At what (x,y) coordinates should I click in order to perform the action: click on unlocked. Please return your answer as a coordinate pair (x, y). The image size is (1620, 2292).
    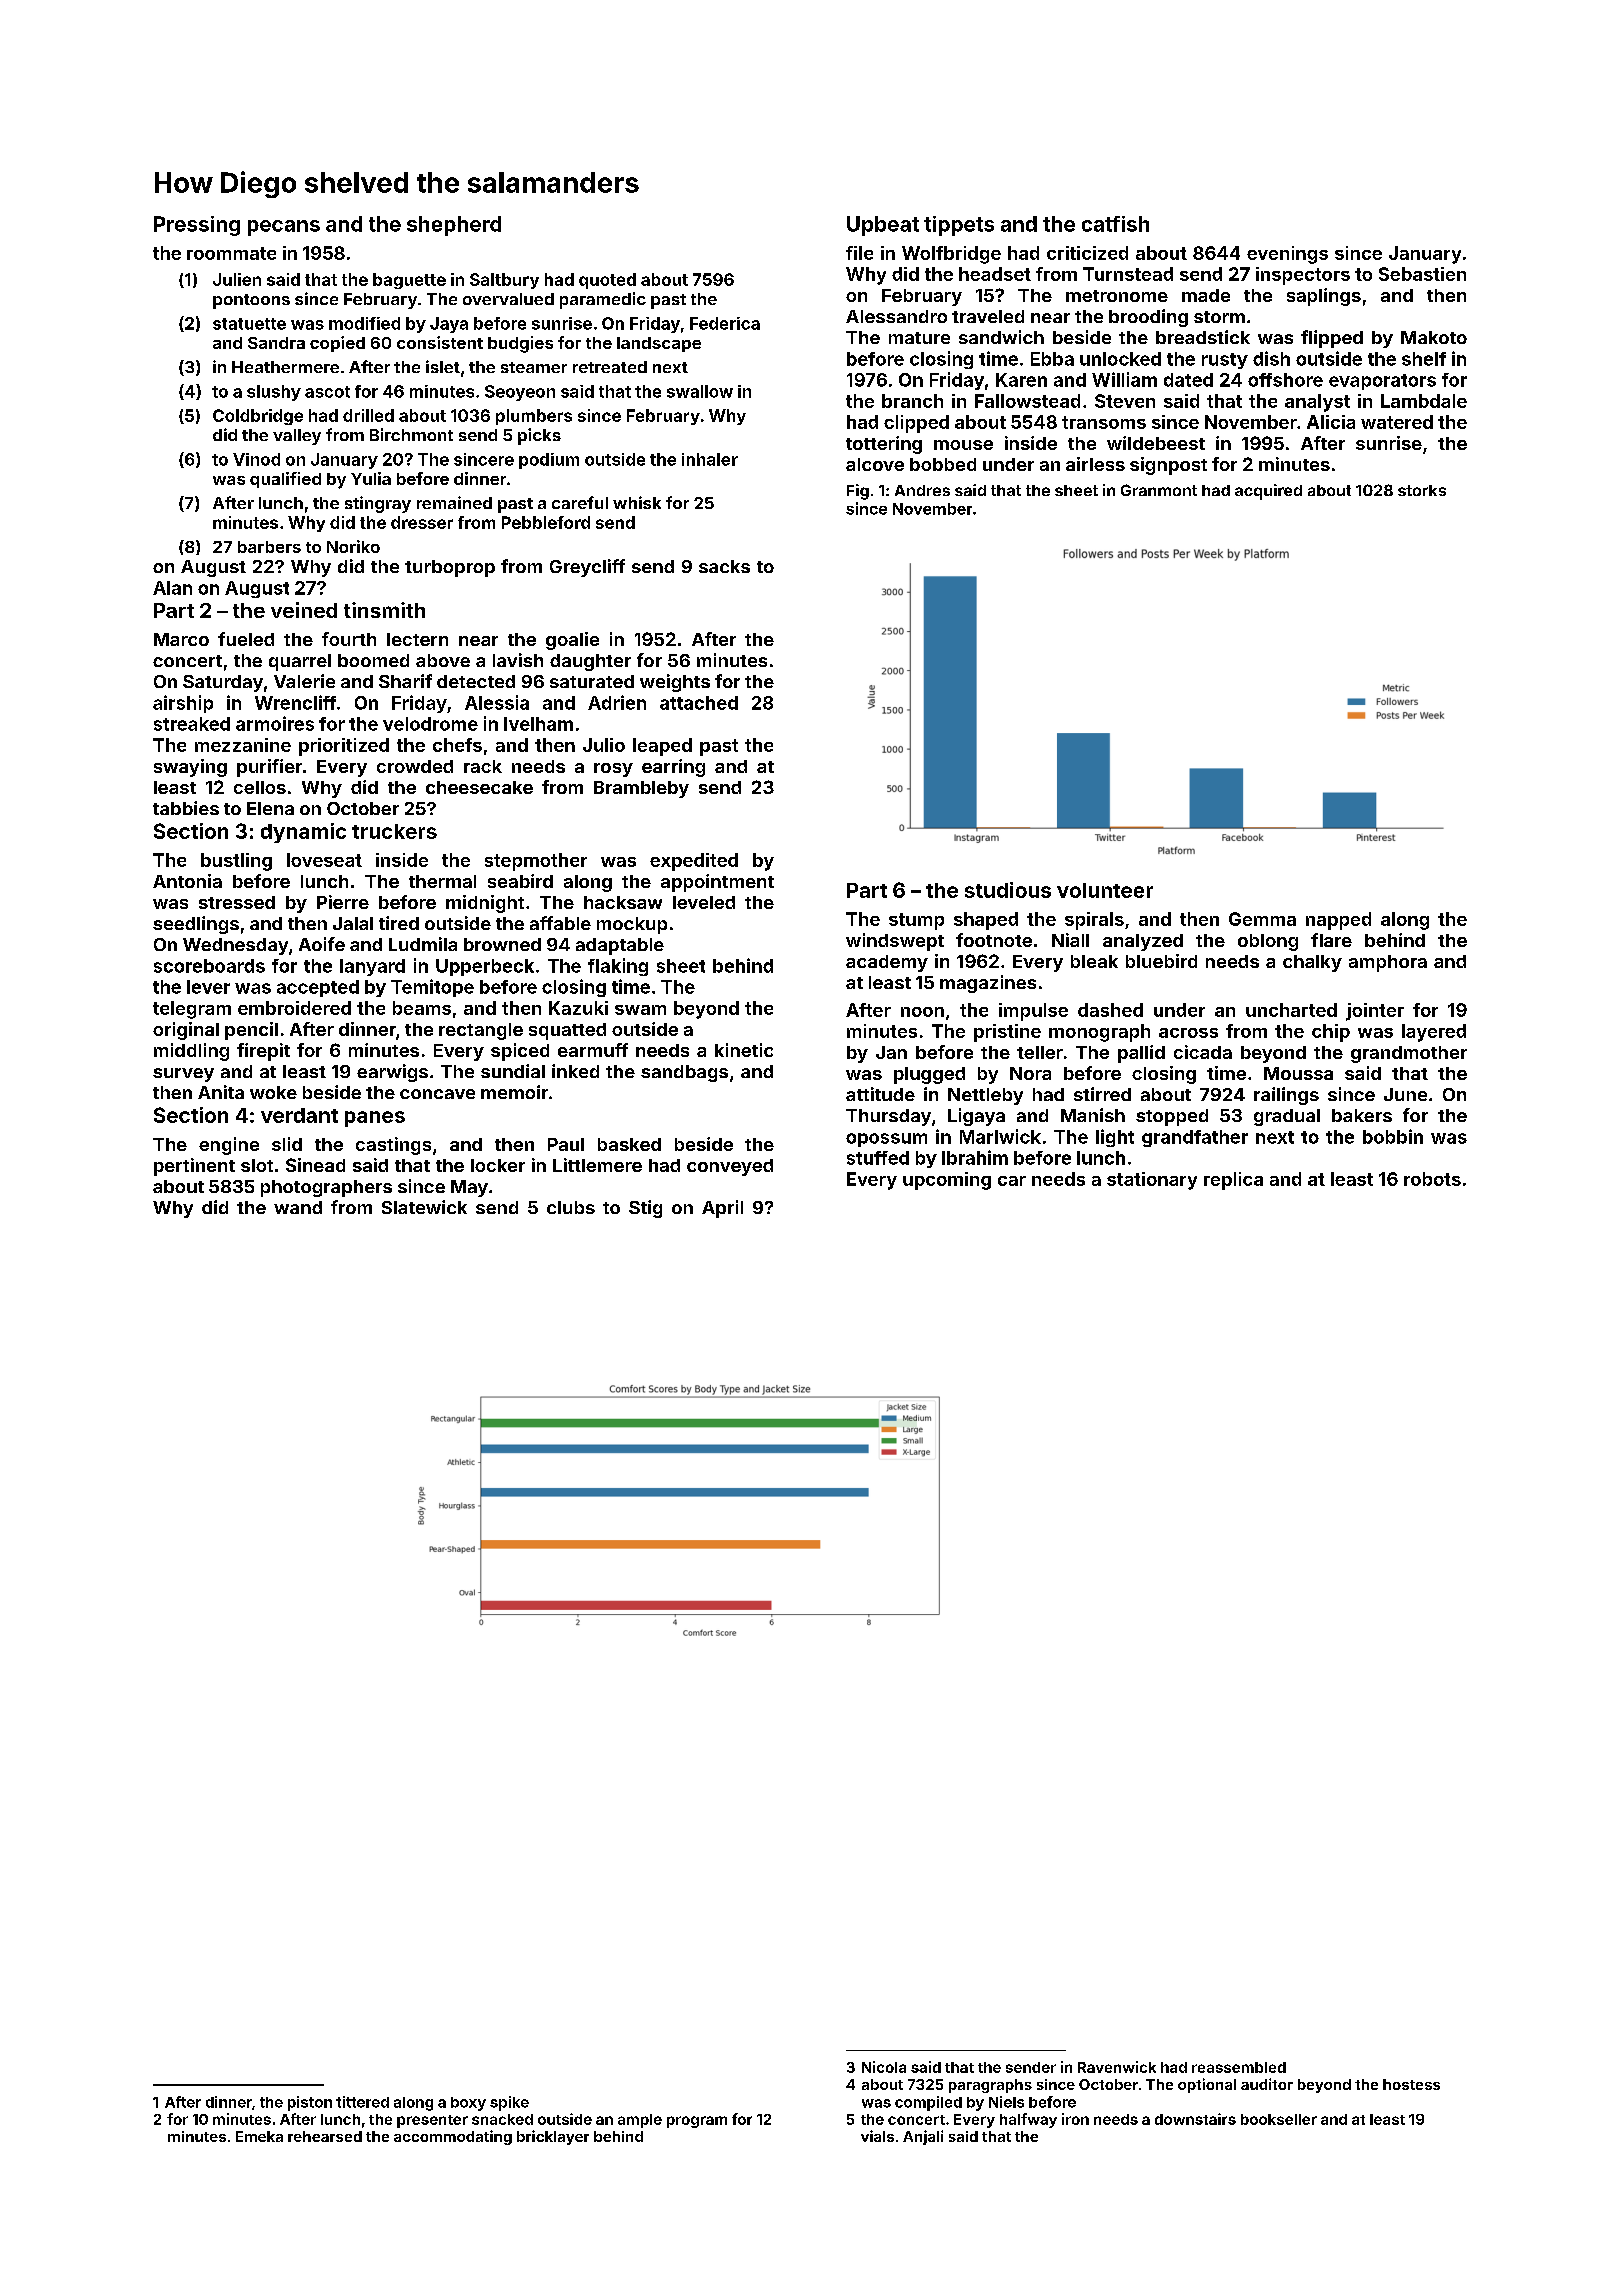
    Looking at the image, I should click on (1120, 359).
